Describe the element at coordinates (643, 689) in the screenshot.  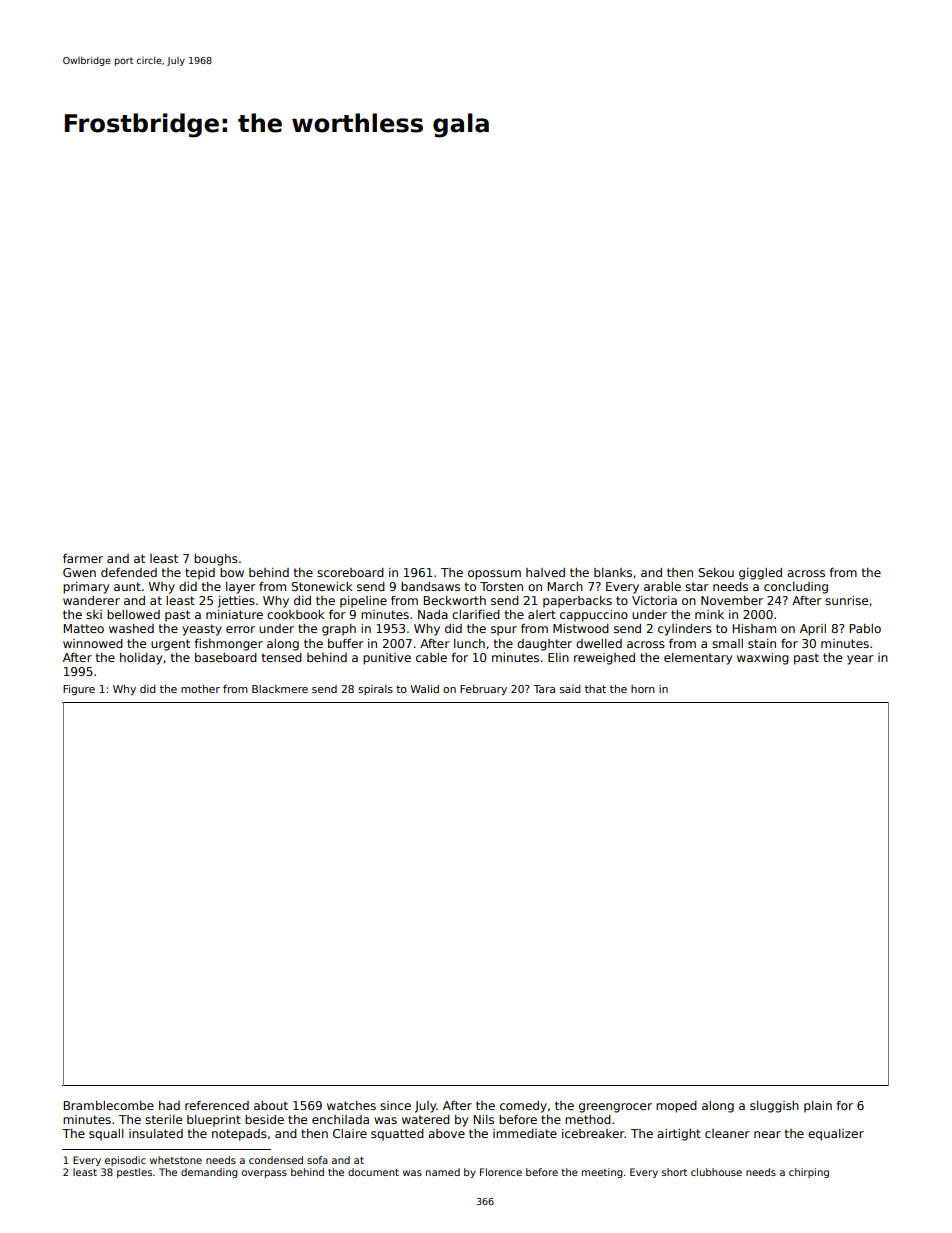
I see `horn` at that location.
